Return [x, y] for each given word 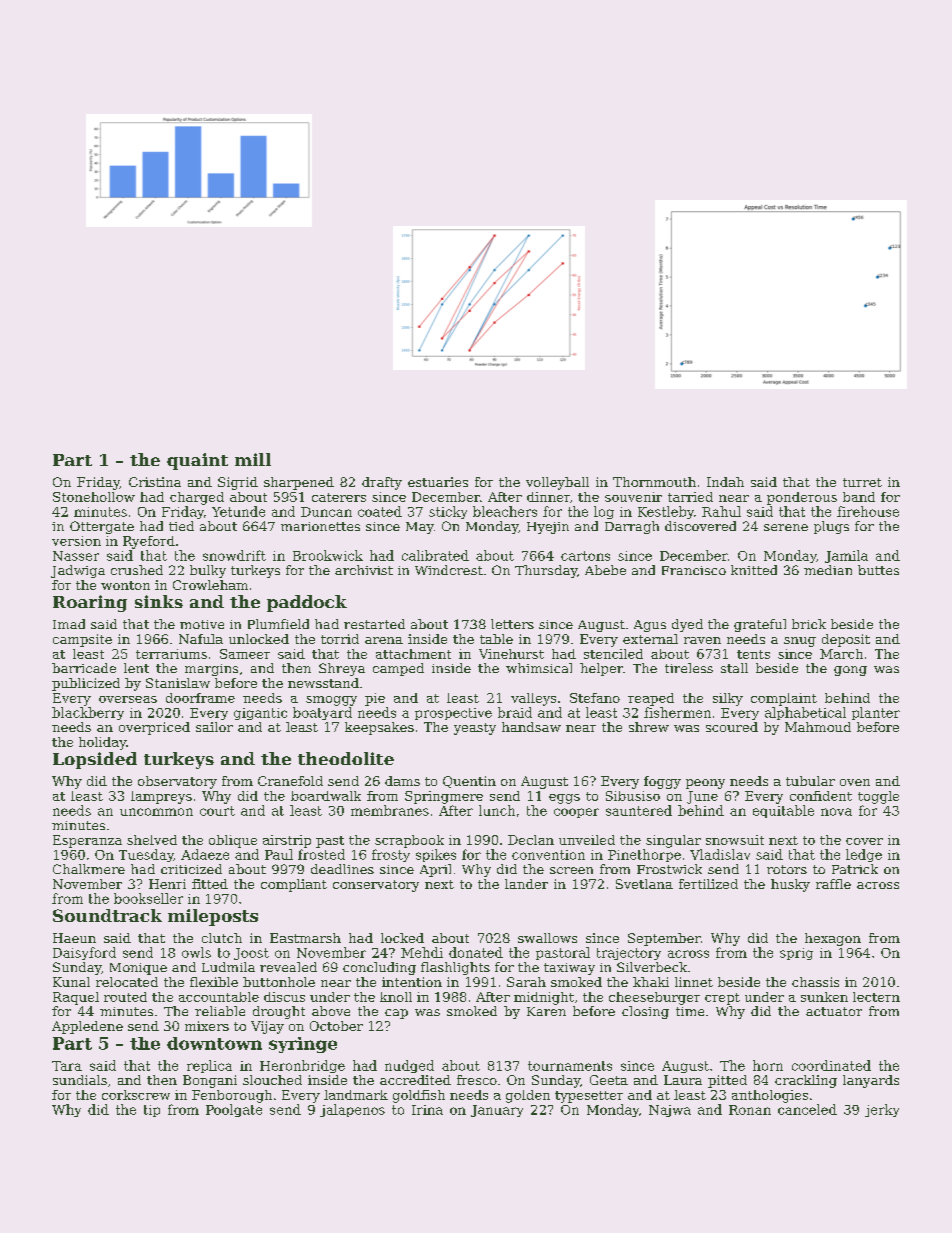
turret [862, 482]
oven [855, 782]
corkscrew [136, 1095]
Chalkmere [89, 869]
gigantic [260, 714]
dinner [548, 497]
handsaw [531, 727]
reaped [651, 699]
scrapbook [409, 841]
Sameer [245, 654]
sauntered [639, 810]
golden [528, 1096]
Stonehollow [94, 497]
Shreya [342, 669]
